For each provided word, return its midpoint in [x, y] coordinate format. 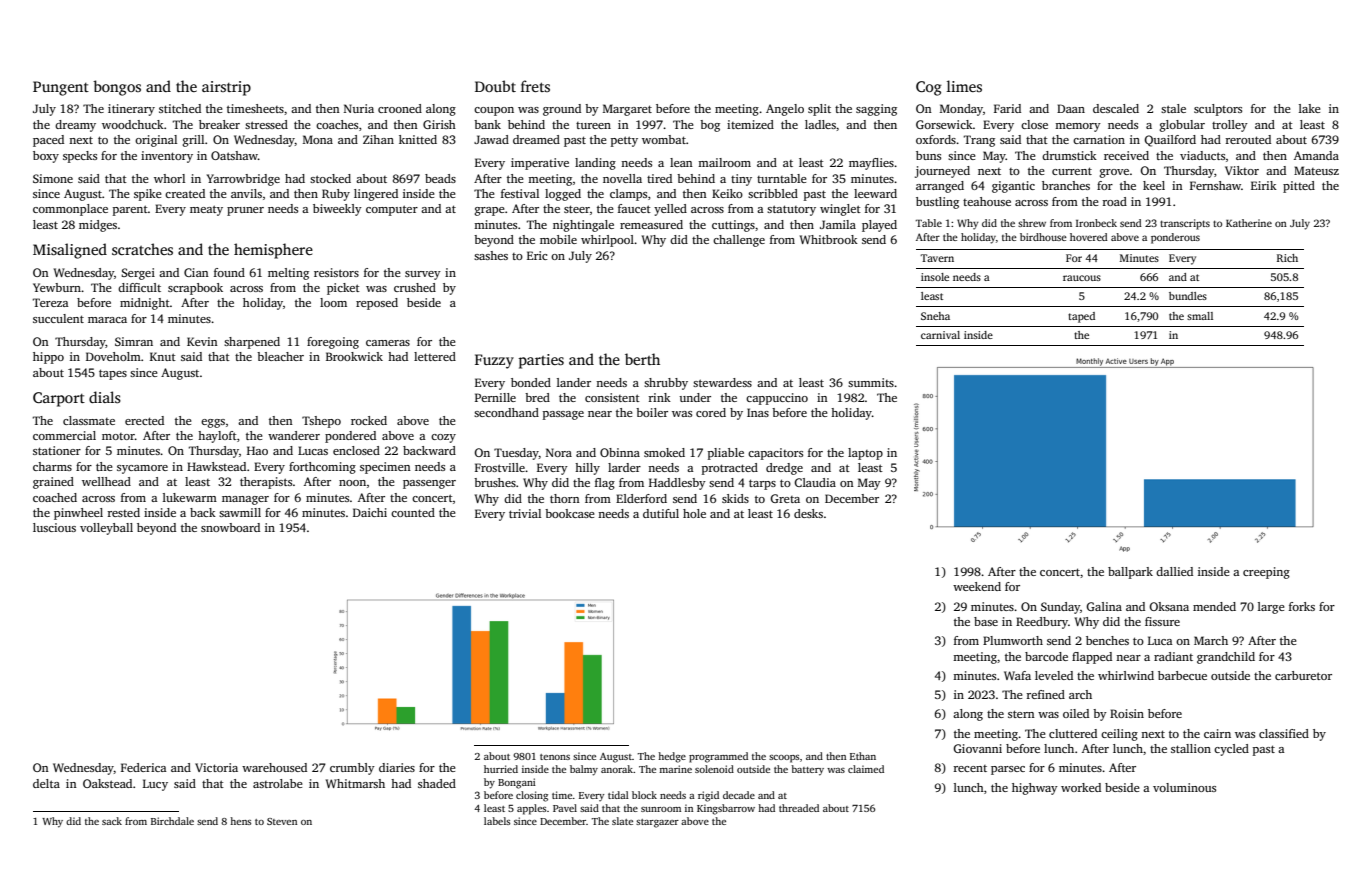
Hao [257, 450]
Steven [282, 821]
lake [1310, 108]
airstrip [226, 88]
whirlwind [1126, 675]
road [1114, 201]
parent [130, 210]
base [986, 621]
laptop [865, 454]
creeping [1266, 573]
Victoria [216, 767]
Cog [929, 88]
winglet [840, 210]
